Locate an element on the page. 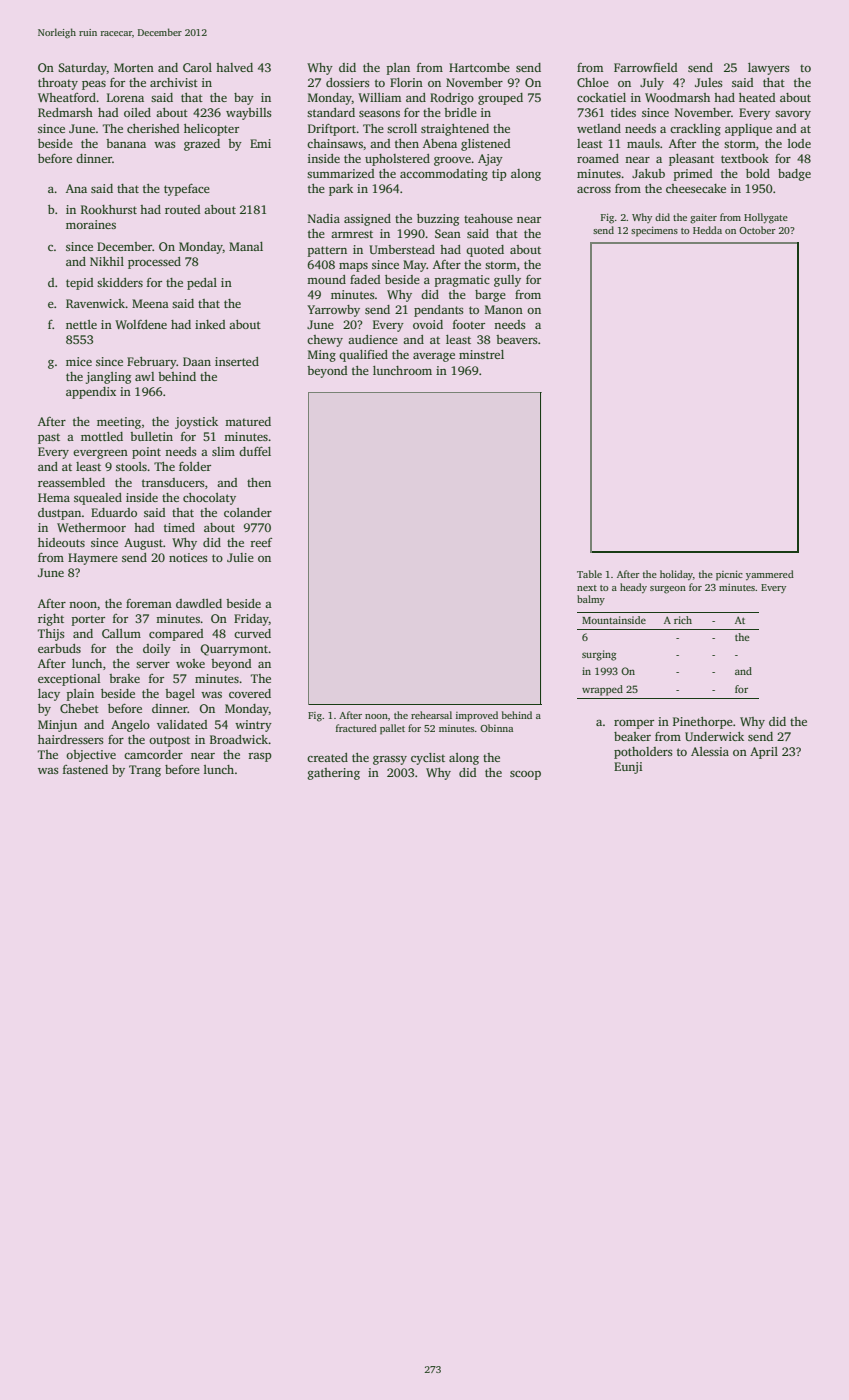  holiday is located at coordinates (676, 575).
